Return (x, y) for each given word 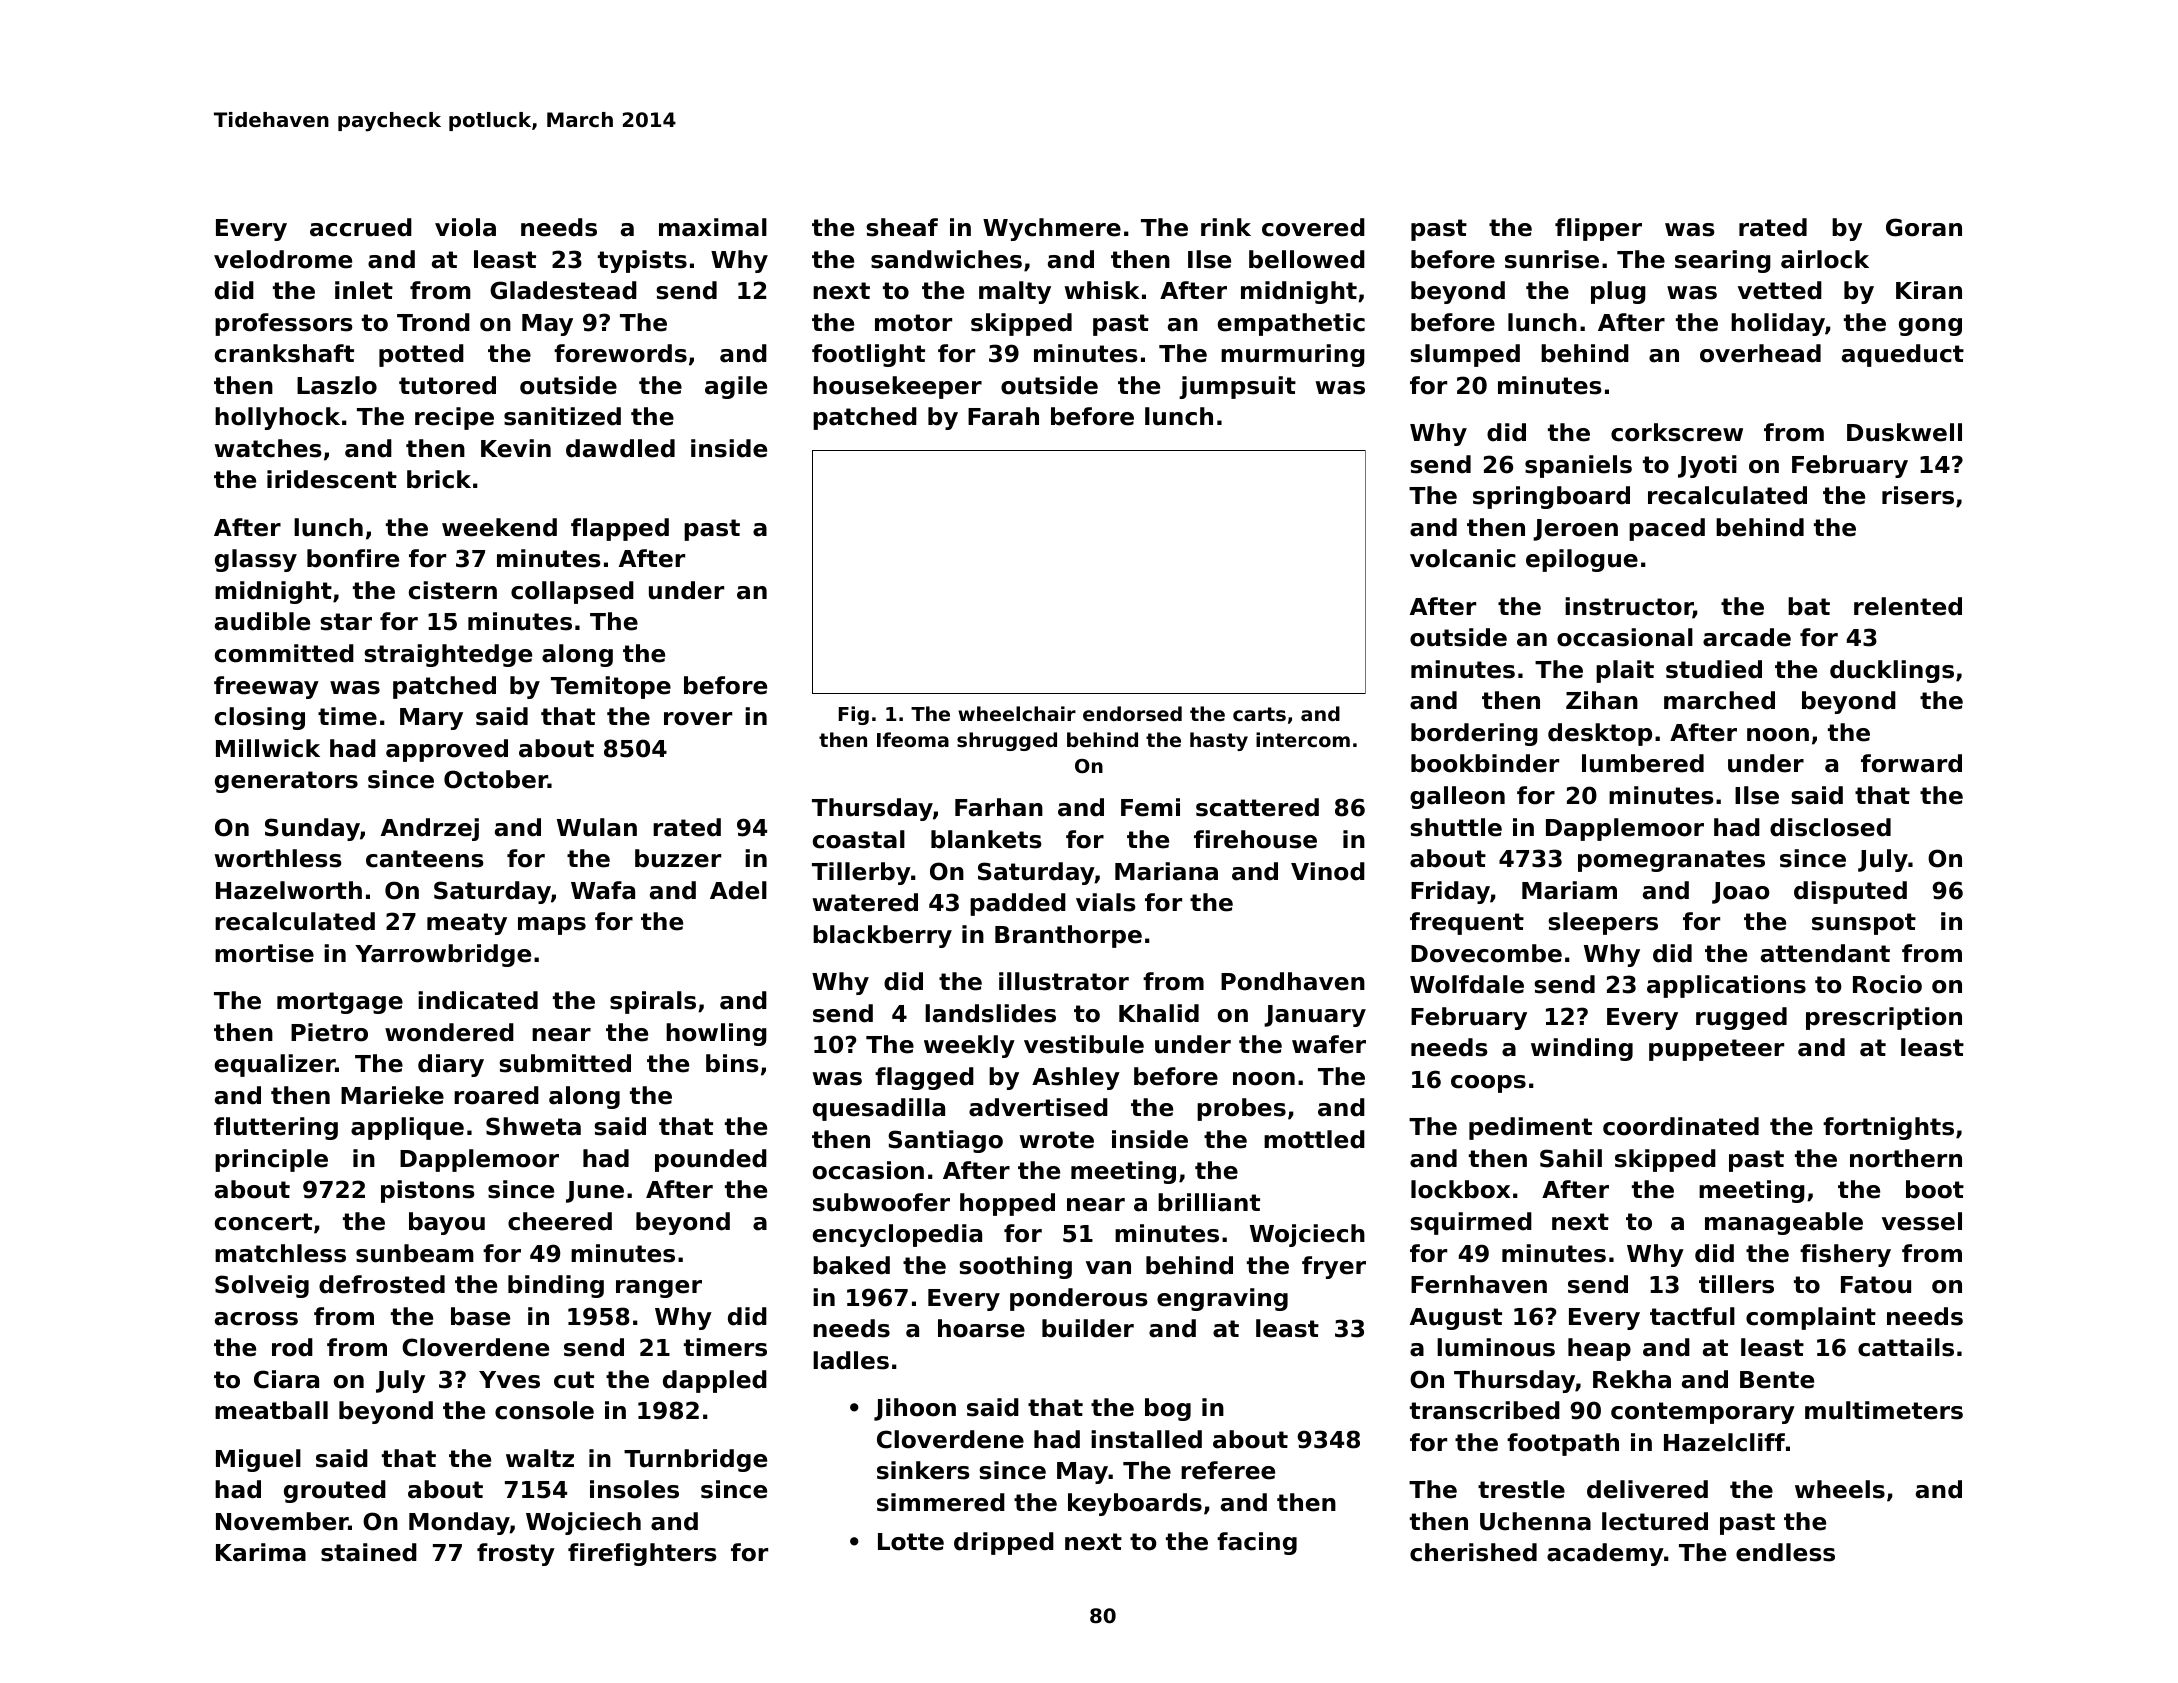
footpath (1563, 1444)
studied (1714, 669)
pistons (428, 1191)
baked (851, 1265)
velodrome (283, 259)
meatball (271, 1410)
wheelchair (1017, 713)
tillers (1736, 1284)
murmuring (1293, 355)
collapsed (572, 592)
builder (1088, 1328)
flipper (1598, 229)
